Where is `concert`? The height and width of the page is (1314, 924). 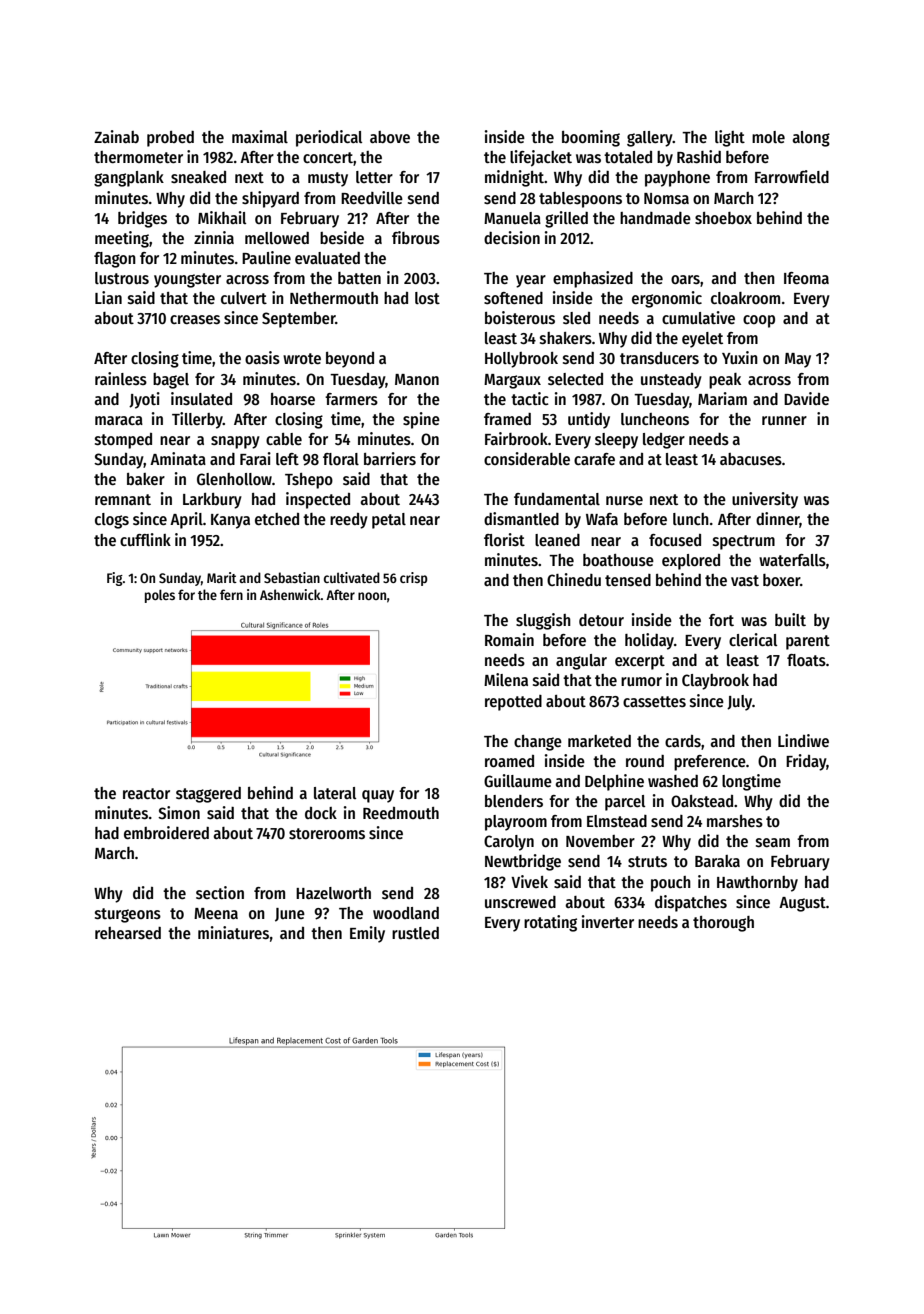 concert is located at coordinates (328, 157).
